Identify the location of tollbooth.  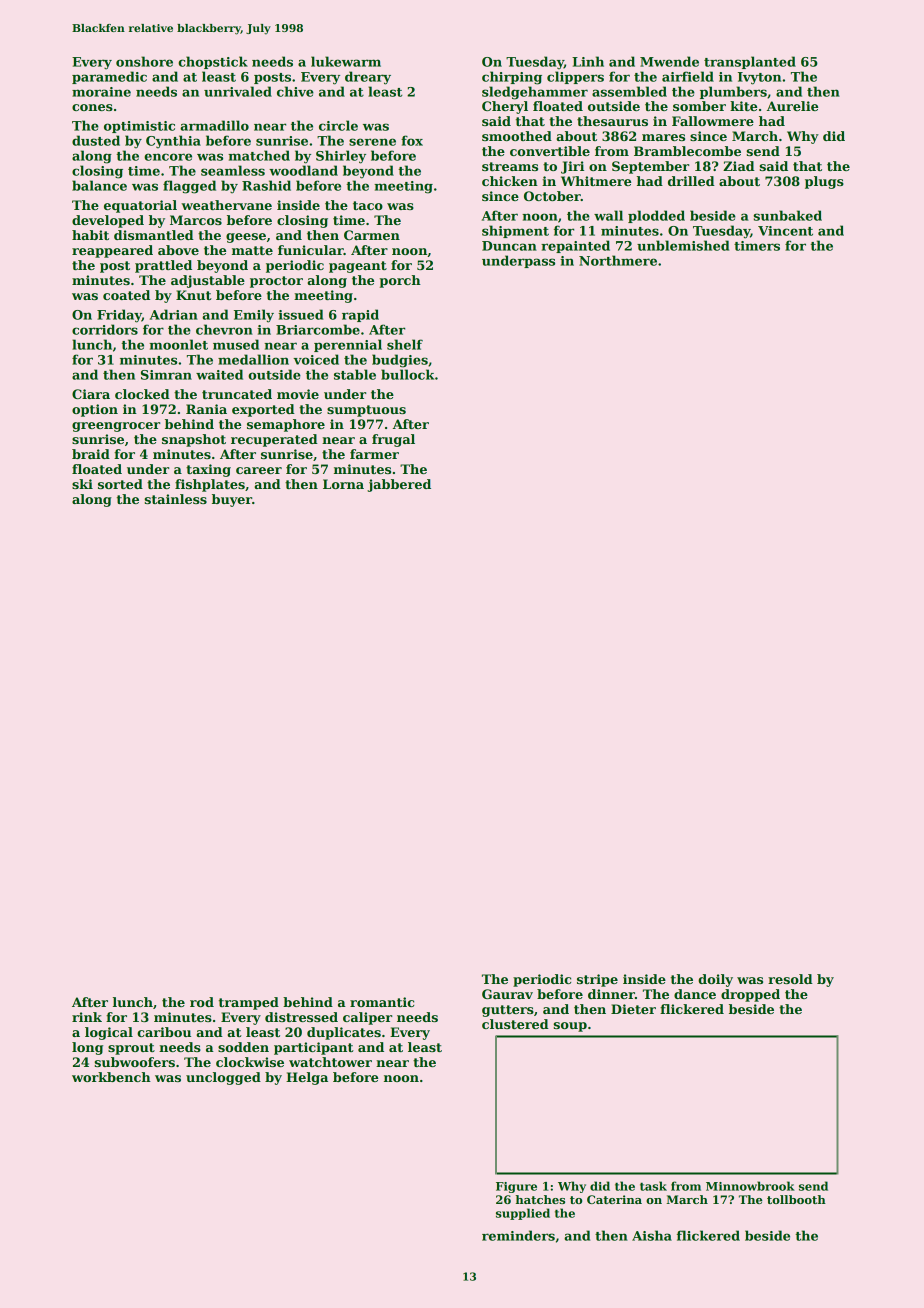
(796, 1199).
